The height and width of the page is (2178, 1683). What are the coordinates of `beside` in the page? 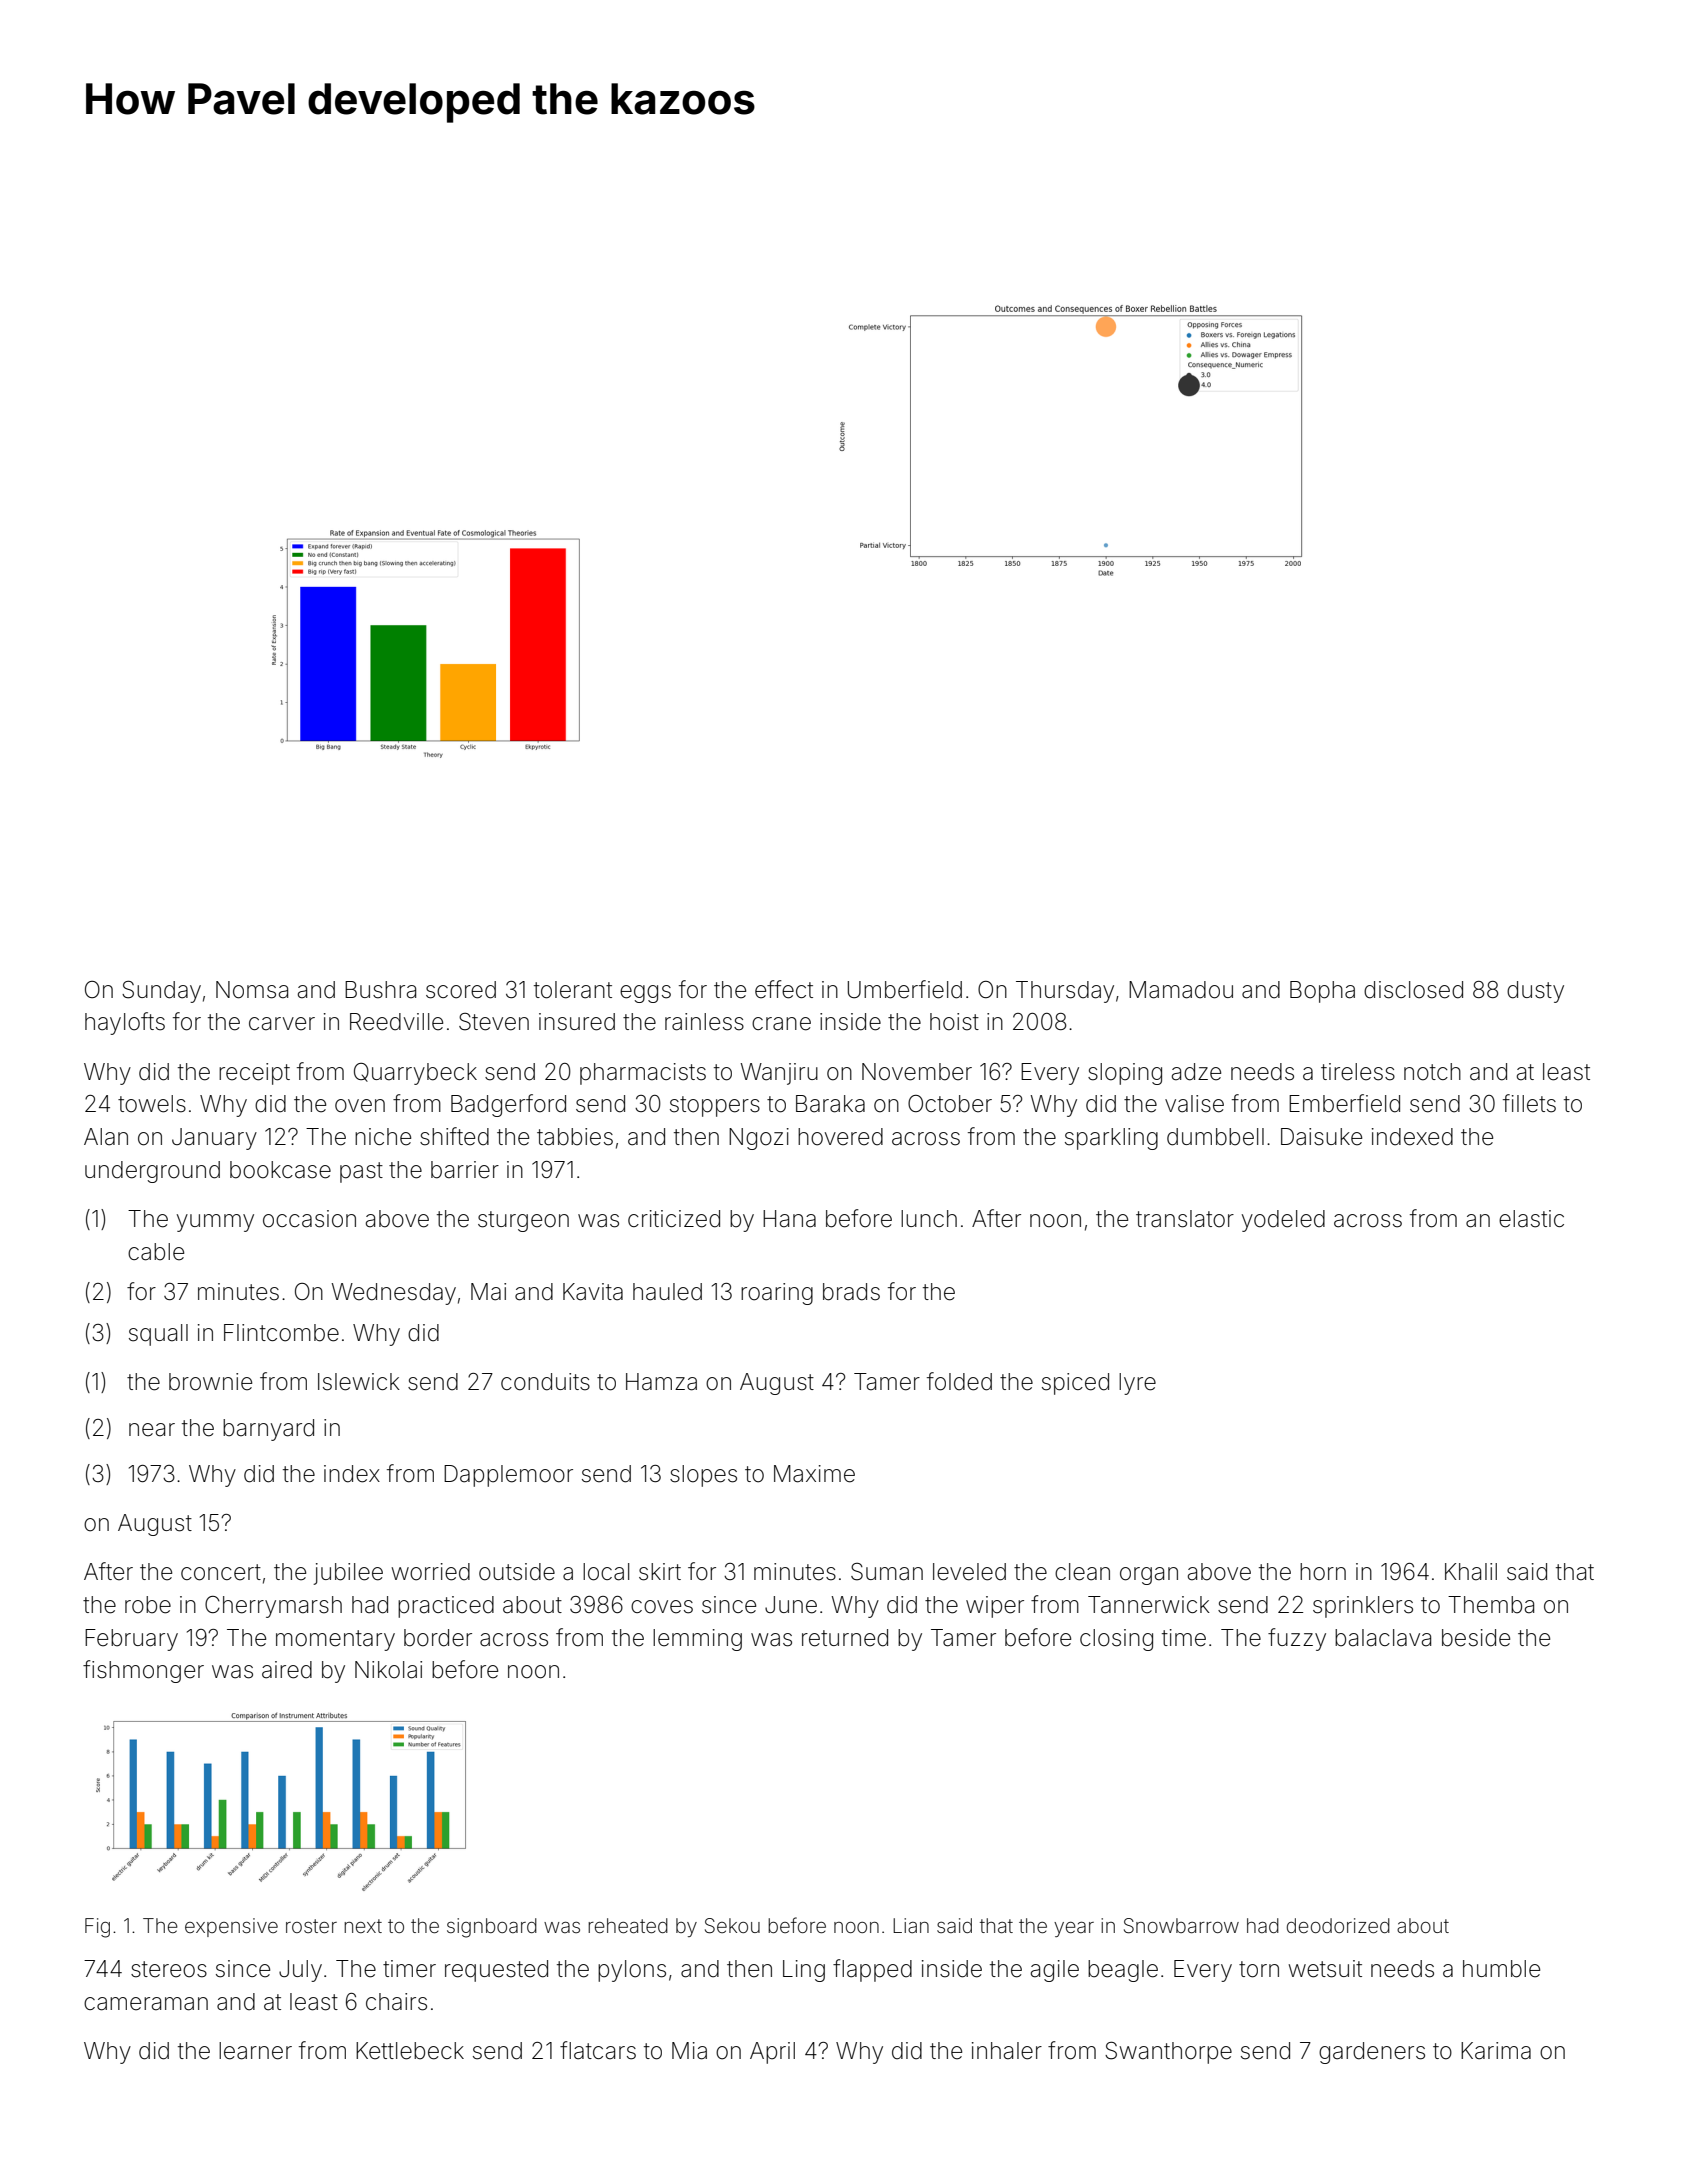 It's located at (1476, 1638).
